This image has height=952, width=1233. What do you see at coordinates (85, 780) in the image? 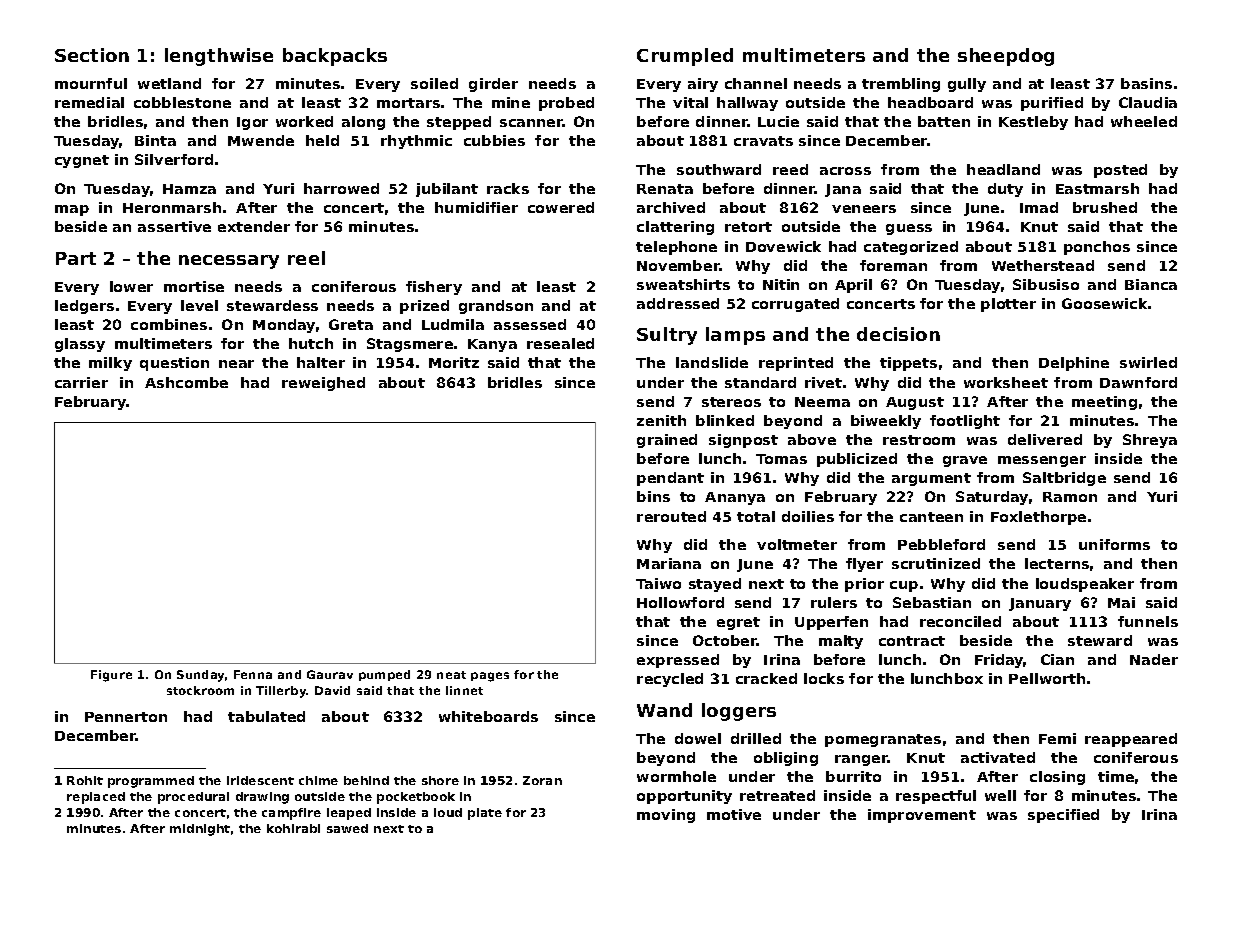
I see `Rohit` at bounding box center [85, 780].
